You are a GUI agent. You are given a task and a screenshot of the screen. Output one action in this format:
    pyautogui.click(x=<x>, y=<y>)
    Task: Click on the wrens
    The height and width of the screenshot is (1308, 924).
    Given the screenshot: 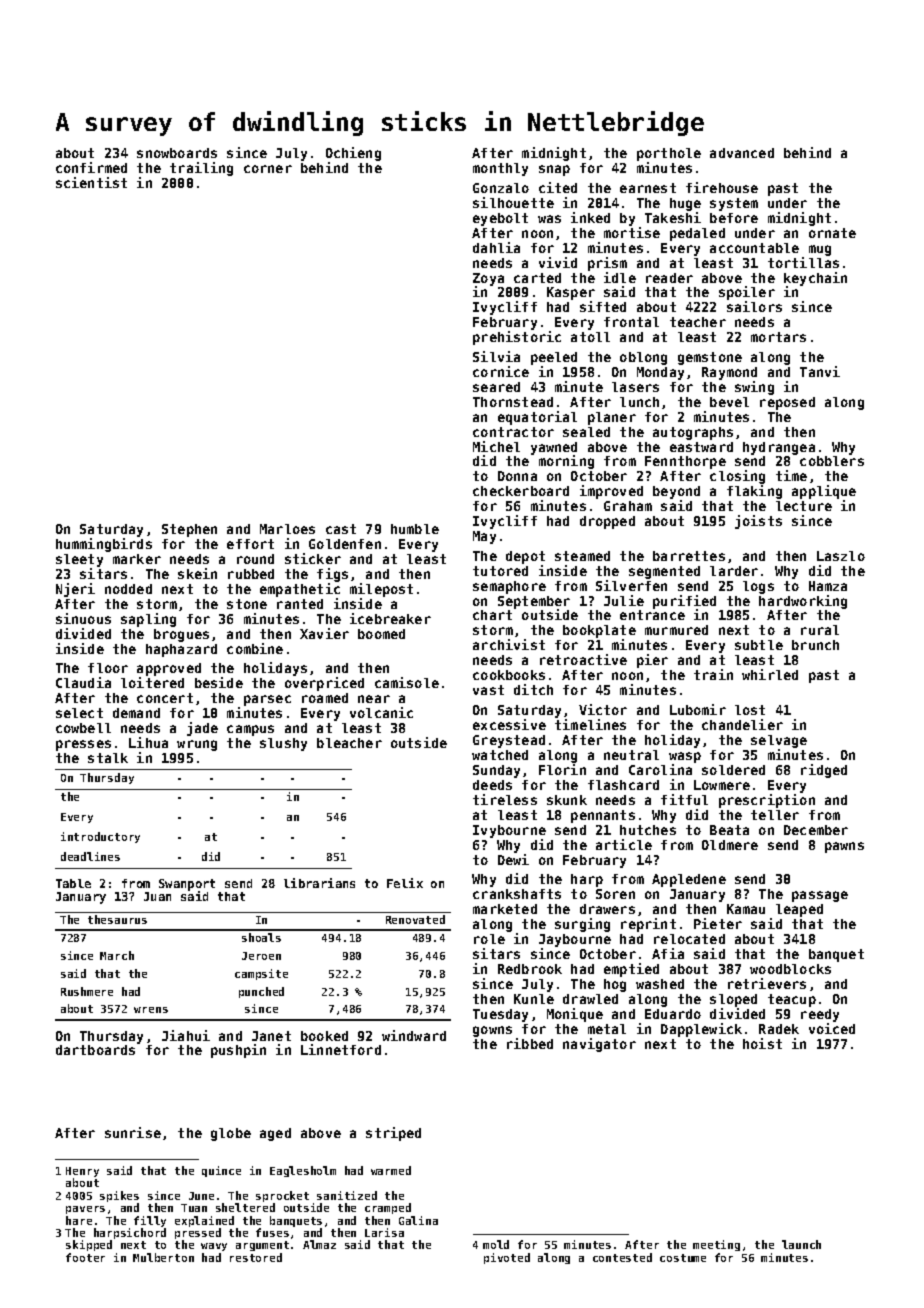 What is the action you would take?
    pyautogui.click(x=151, y=1010)
